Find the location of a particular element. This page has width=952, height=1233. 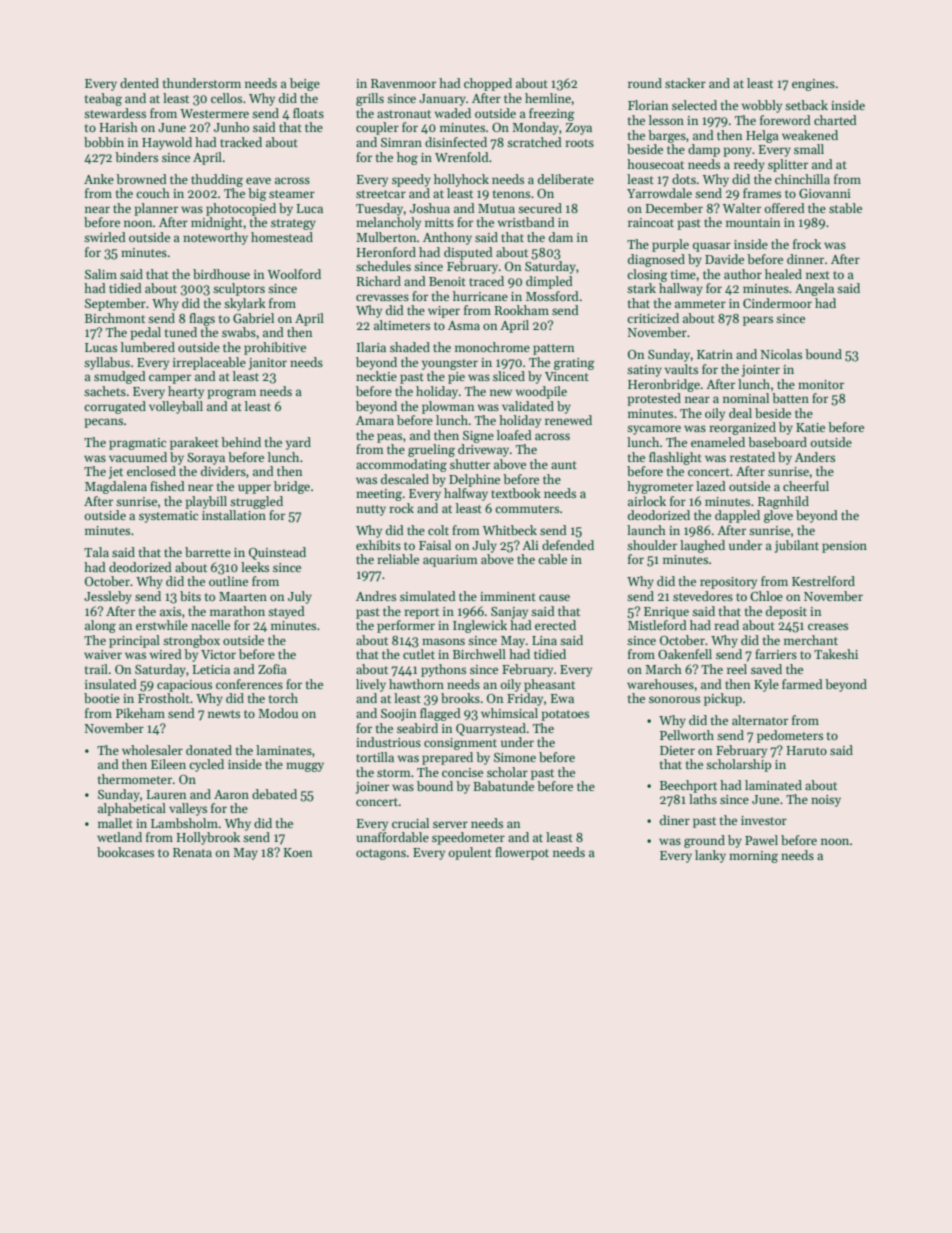

dots is located at coordinates (684, 179).
